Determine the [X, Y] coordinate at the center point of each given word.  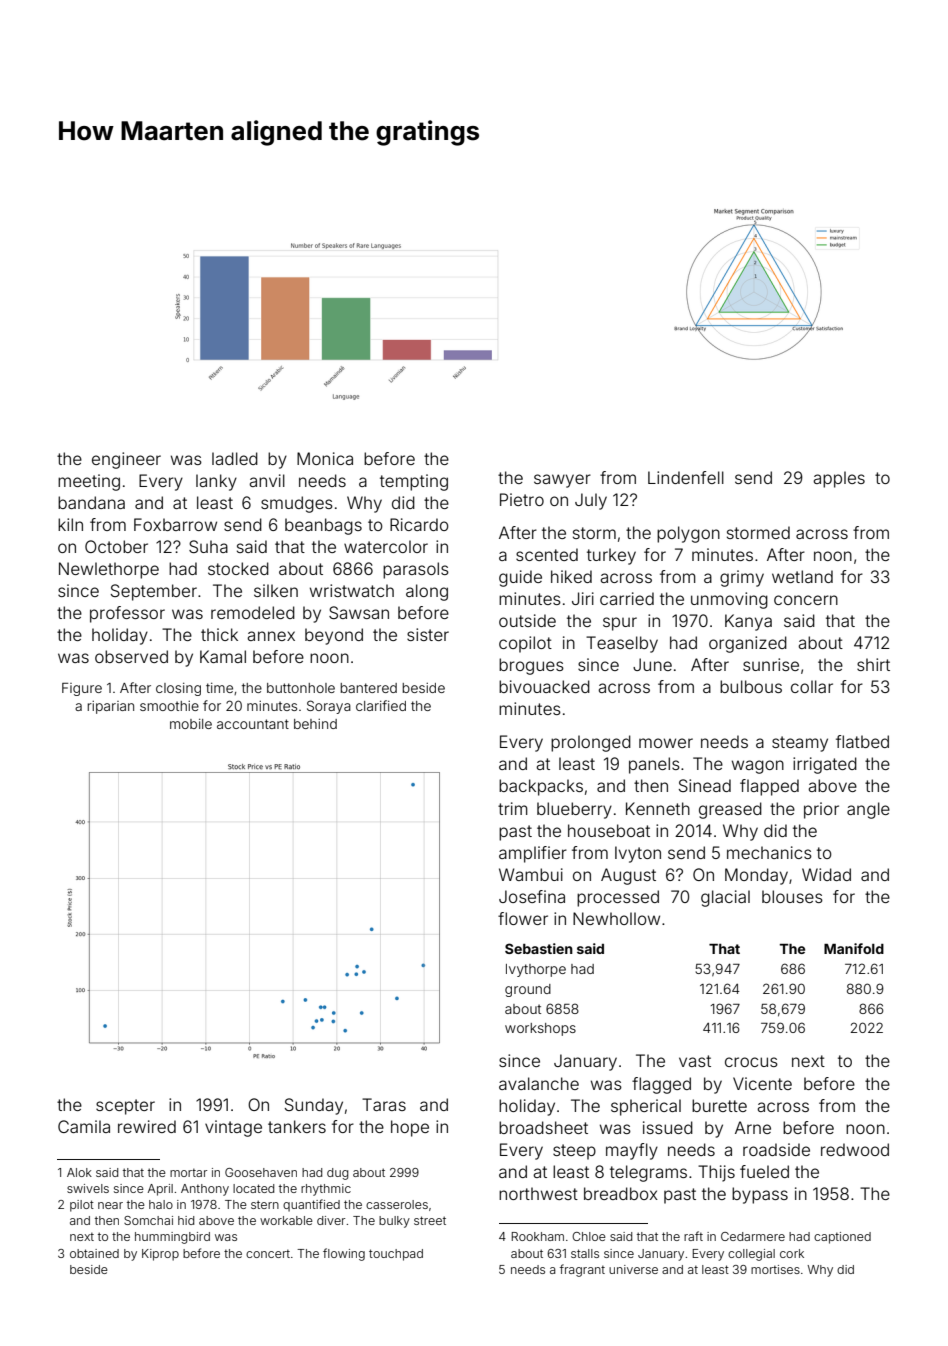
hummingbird [172, 1238]
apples [839, 479]
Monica [325, 458]
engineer [126, 460]
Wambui [531, 874]
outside [527, 620]
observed [131, 656]
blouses [792, 896]
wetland [802, 576]
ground [528, 990]
